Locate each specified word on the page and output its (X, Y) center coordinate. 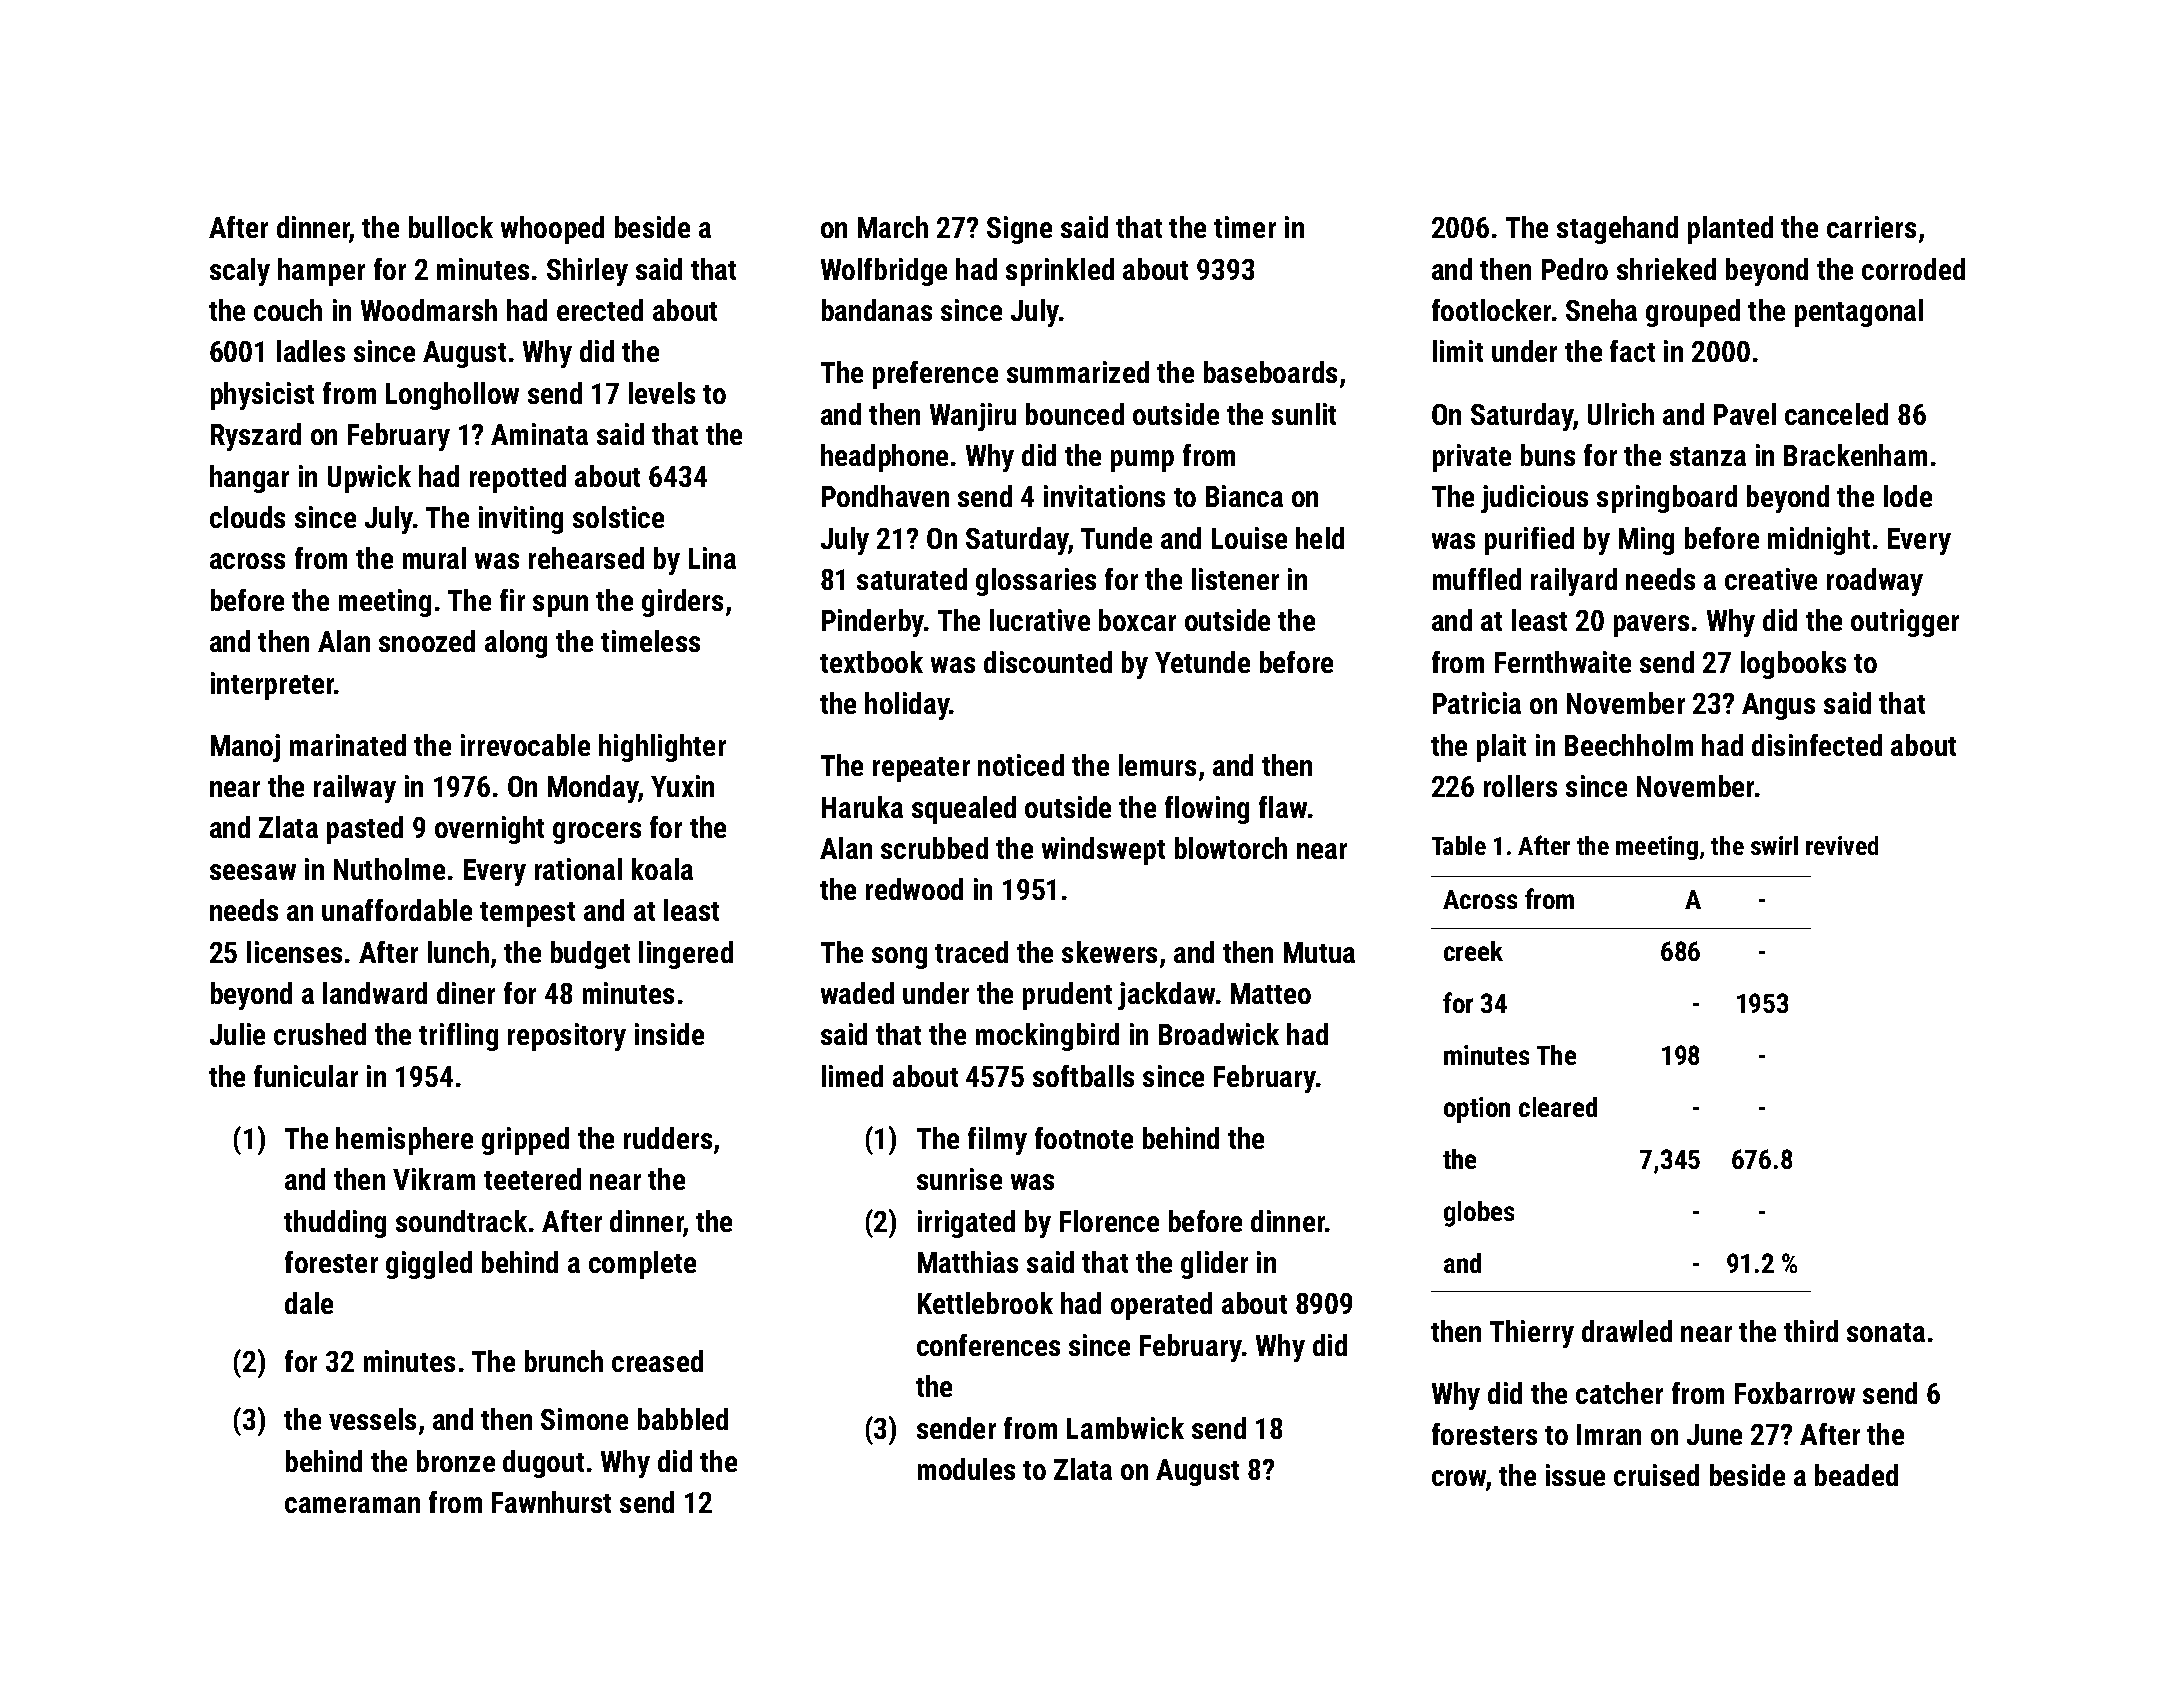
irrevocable (525, 745)
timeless (650, 641)
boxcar (1137, 620)
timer (1245, 227)
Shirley (587, 272)
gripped (525, 1141)
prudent (1067, 996)
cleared (1558, 1107)
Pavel (1745, 414)
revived (1842, 845)
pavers (1651, 626)
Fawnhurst (551, 1502)
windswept (1103, 851)
